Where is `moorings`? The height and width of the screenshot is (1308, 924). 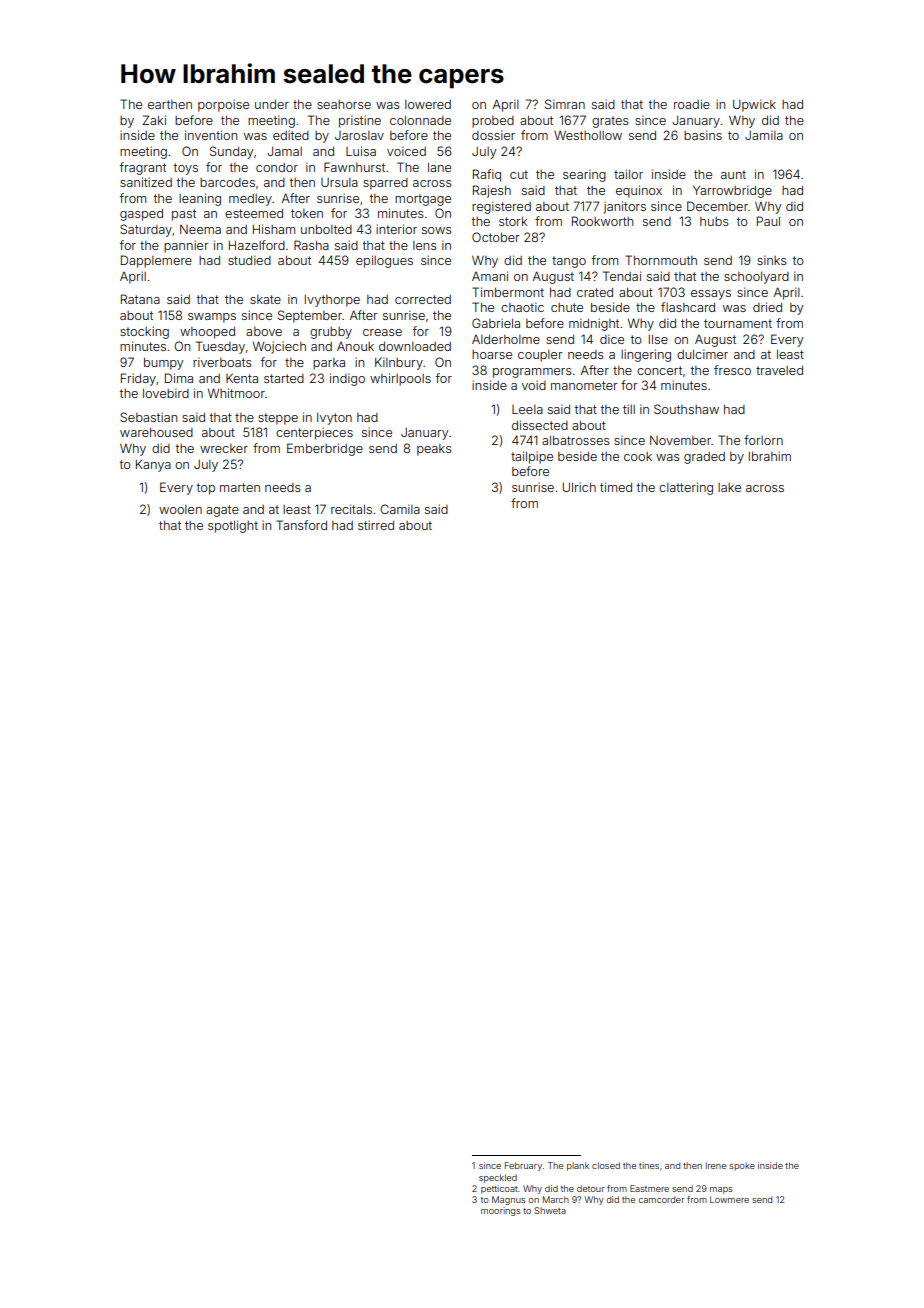
moorings is located at coordinates (501, 1211).
